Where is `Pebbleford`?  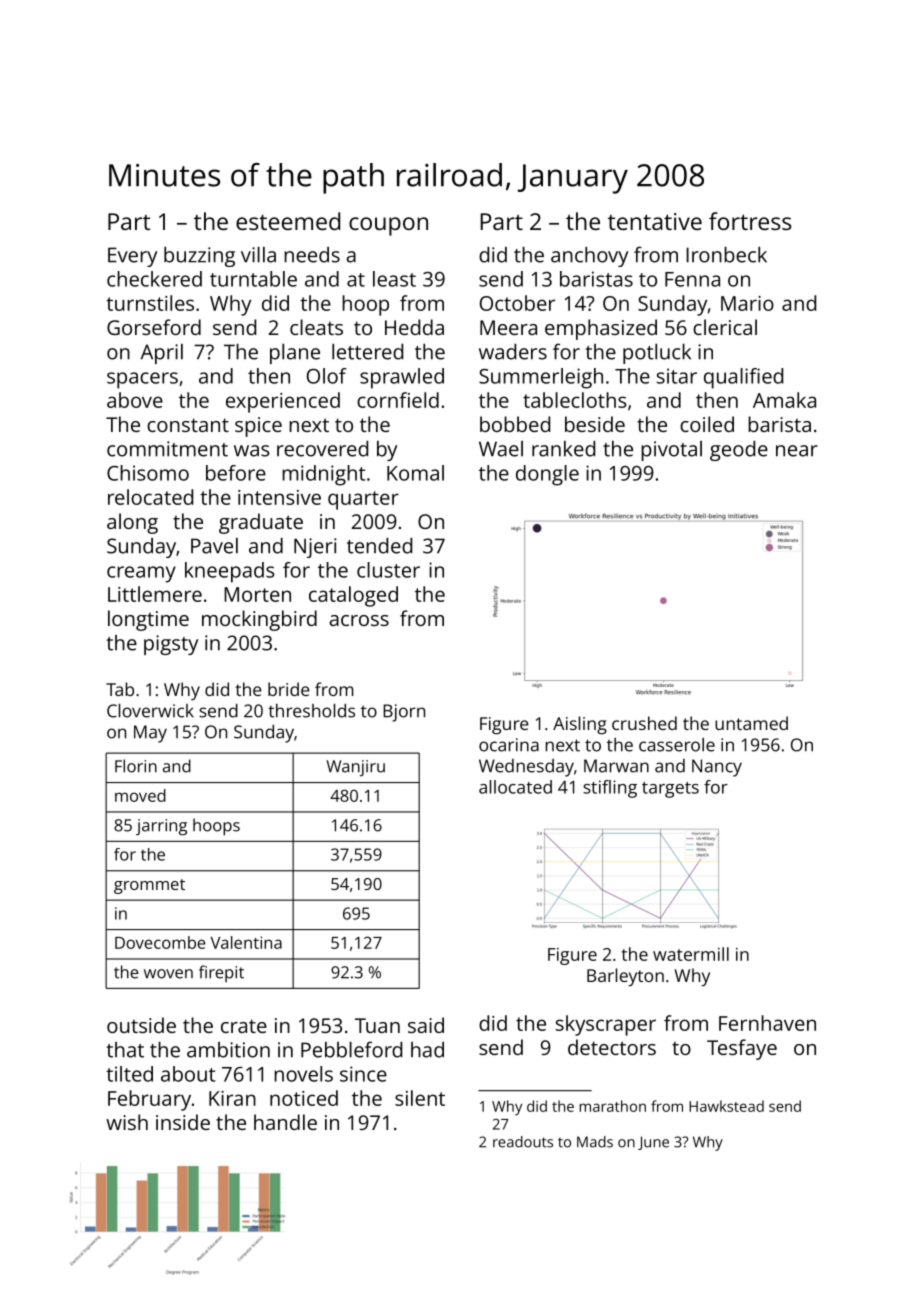 Pebbleford is located at coordinates (351, 1049).
